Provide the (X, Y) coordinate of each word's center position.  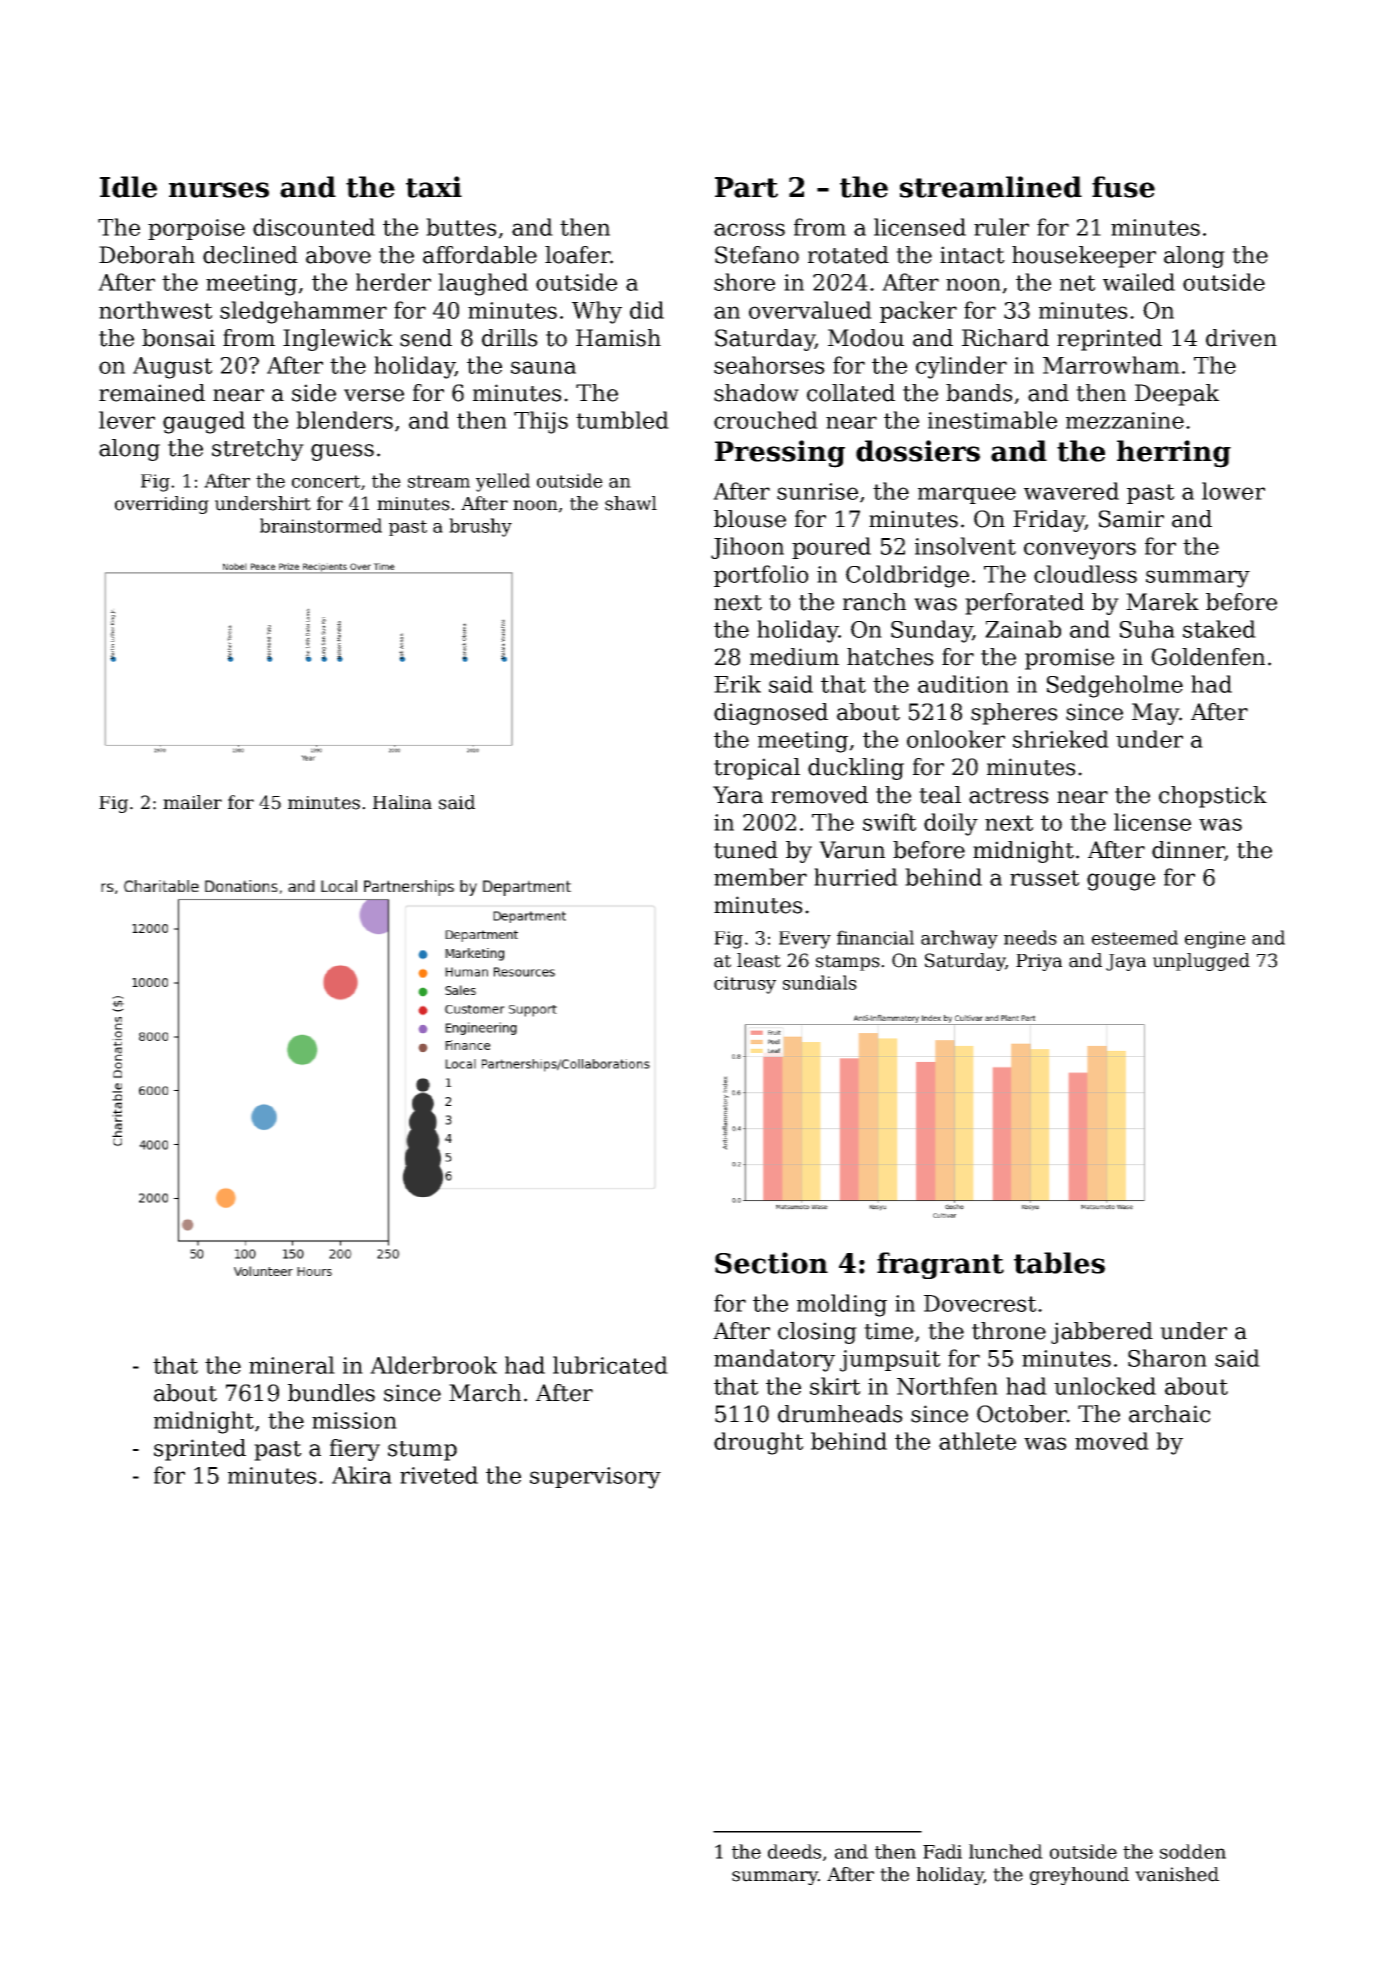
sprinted (200, 1450)
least (759, 960)
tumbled (622, 420)
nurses (219, 190)
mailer (192, 802)
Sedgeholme (1115, 686)
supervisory (595, 1478)
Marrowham (1111, 365)
